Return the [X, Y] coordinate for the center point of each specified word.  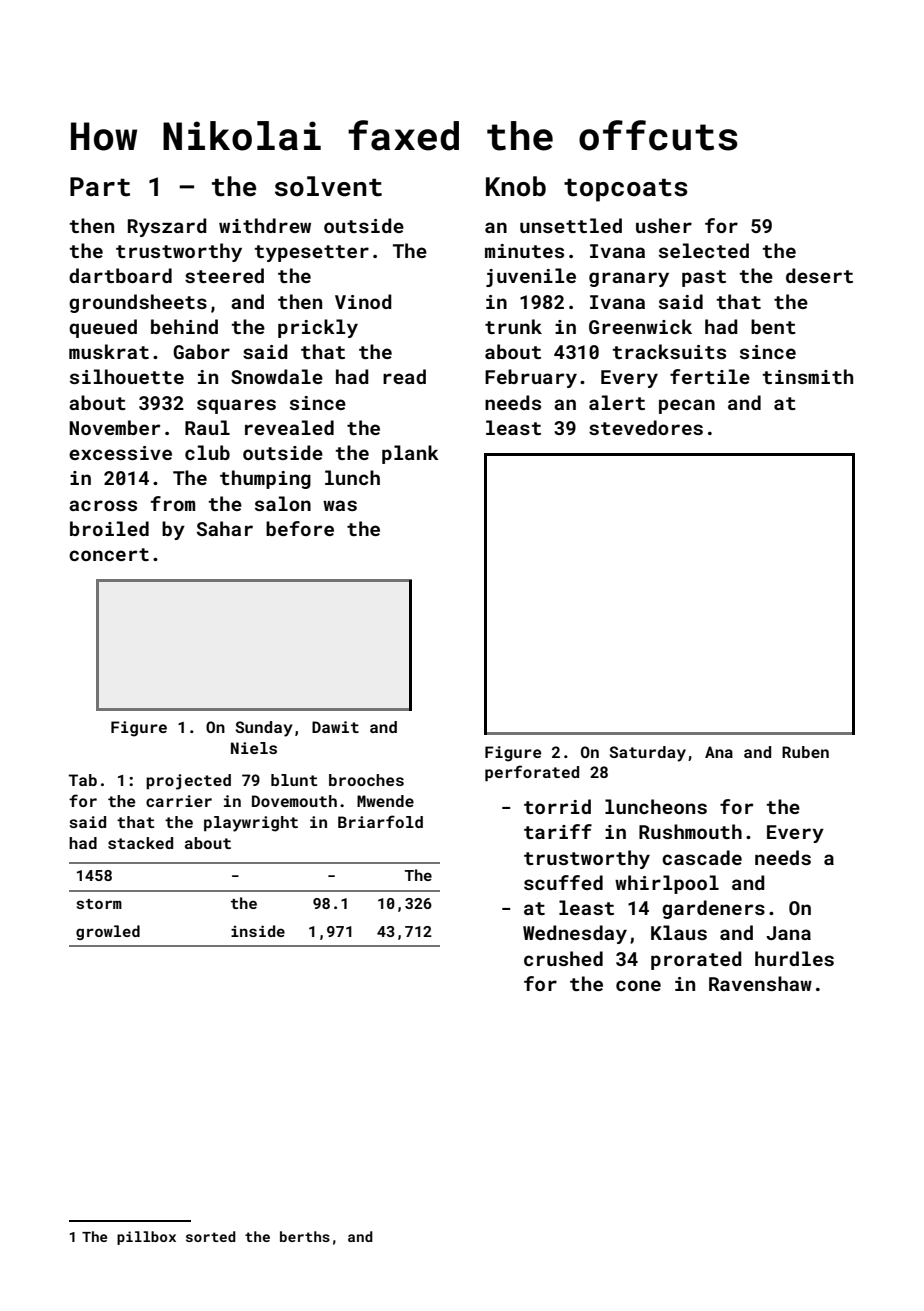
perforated [532, 773]
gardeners [713, 909]
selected [704, 250]
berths [305, 1236]
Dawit [335, 727]
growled [108, 932]
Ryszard [167, 227]
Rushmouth [690, 831]
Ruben [805, 752]
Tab [83, 780]
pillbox [146, 1238]
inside [258, 931]
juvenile [531, 277]
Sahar [225, 528]
